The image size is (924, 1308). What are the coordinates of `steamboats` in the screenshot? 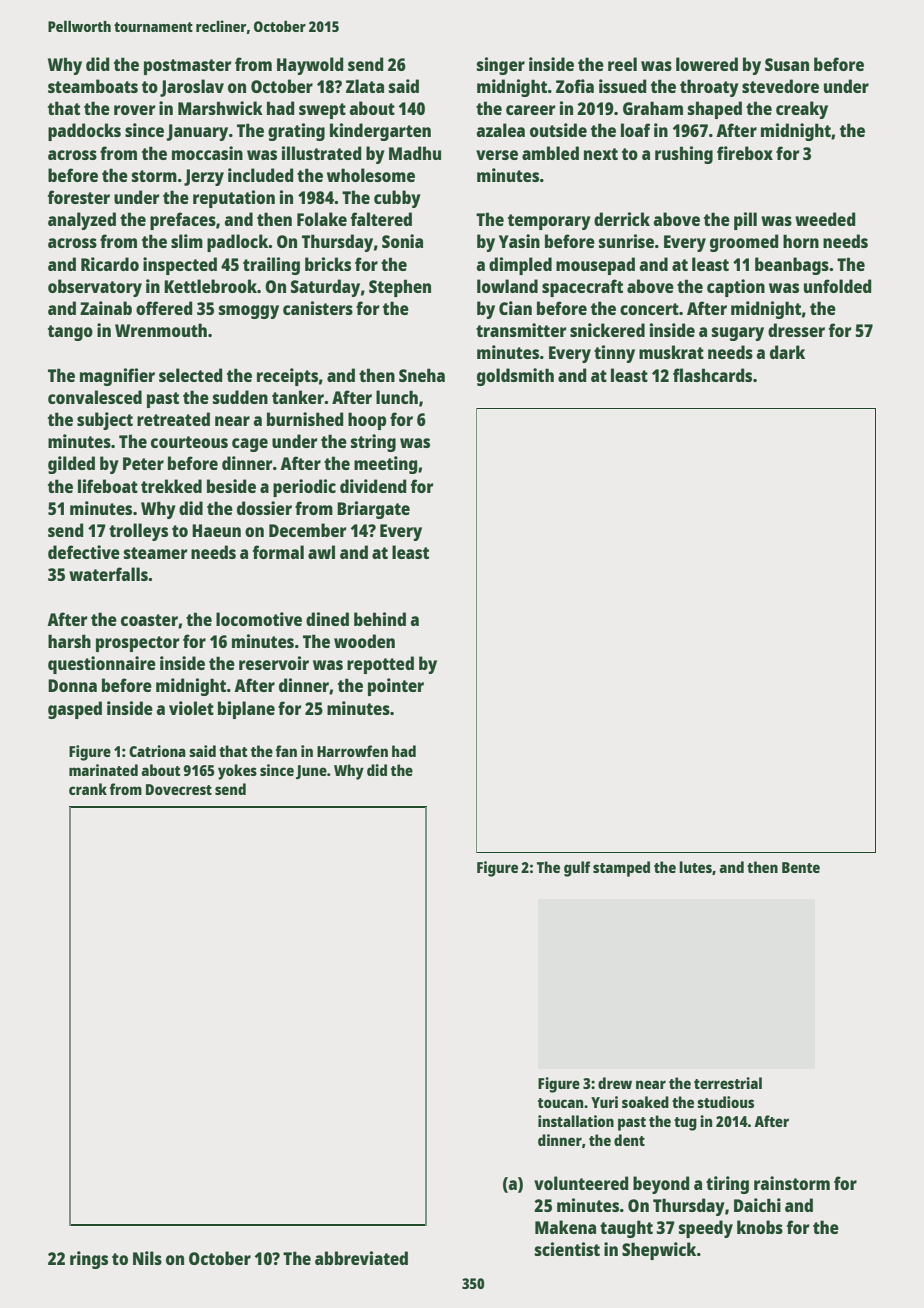 It's located at (93, 86).
